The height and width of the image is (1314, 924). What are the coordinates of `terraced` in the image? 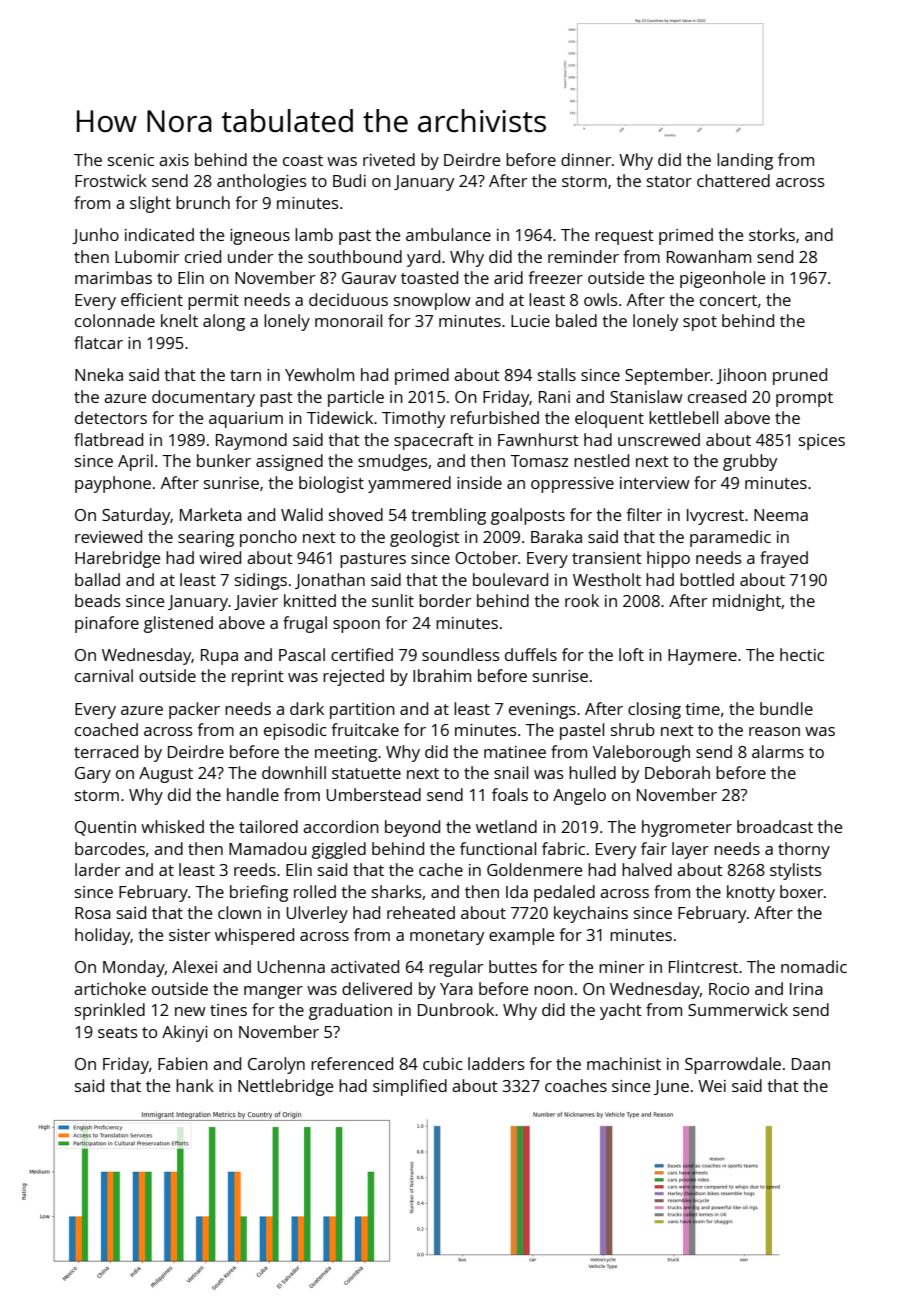 It's located at (106, 751).
